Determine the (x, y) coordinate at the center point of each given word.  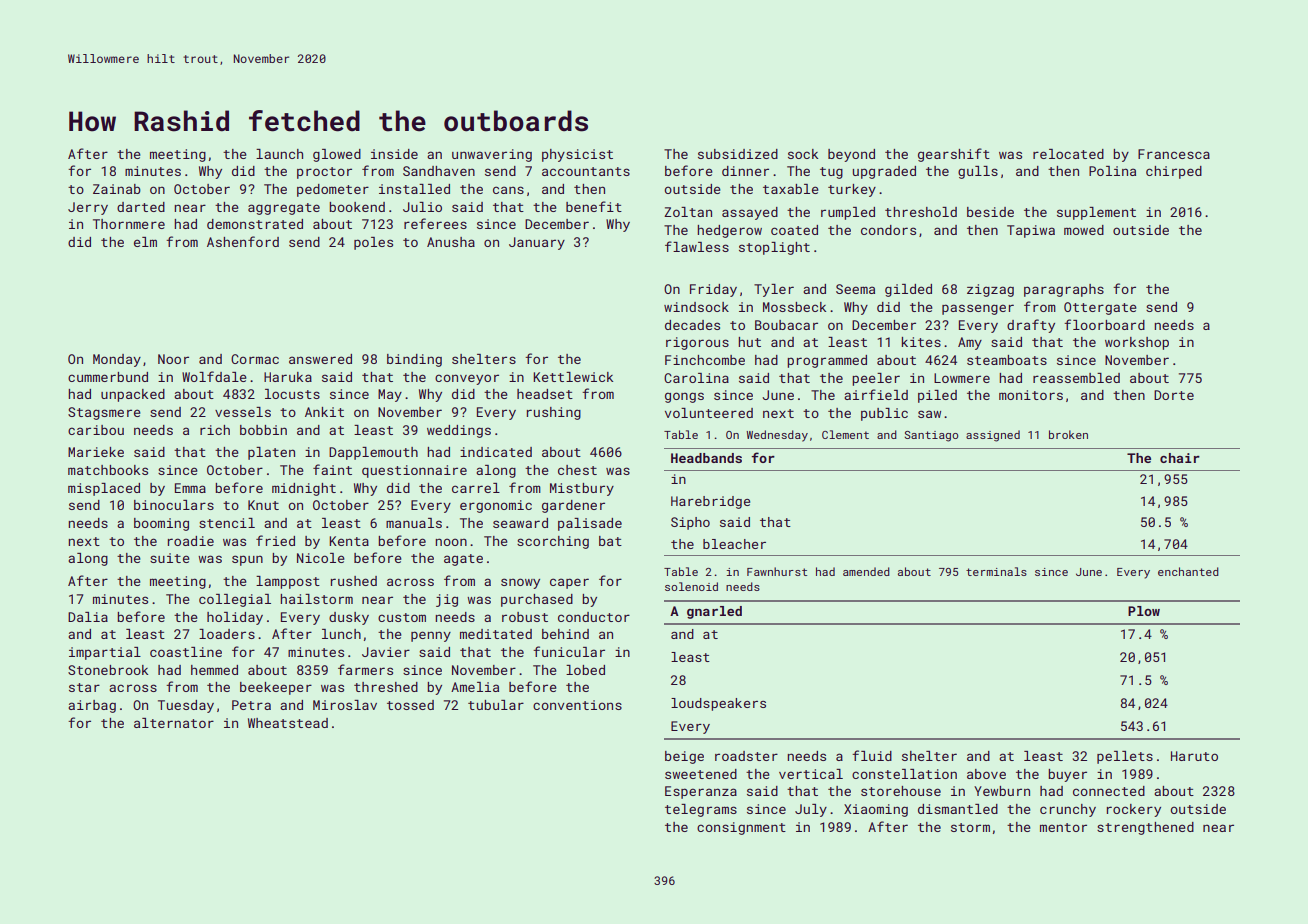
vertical (811, 774)
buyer (1067, 775)
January (537, 243)
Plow (1144, 611)
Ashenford (243, 241)
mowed (1084, 230)
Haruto (1194, 756)
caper (569, 583)
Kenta (349, 541)
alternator (174, 723)
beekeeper (276, 688)
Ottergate (1100, 308)
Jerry (88, 208)
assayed (750, 213)
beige (684, 757)
